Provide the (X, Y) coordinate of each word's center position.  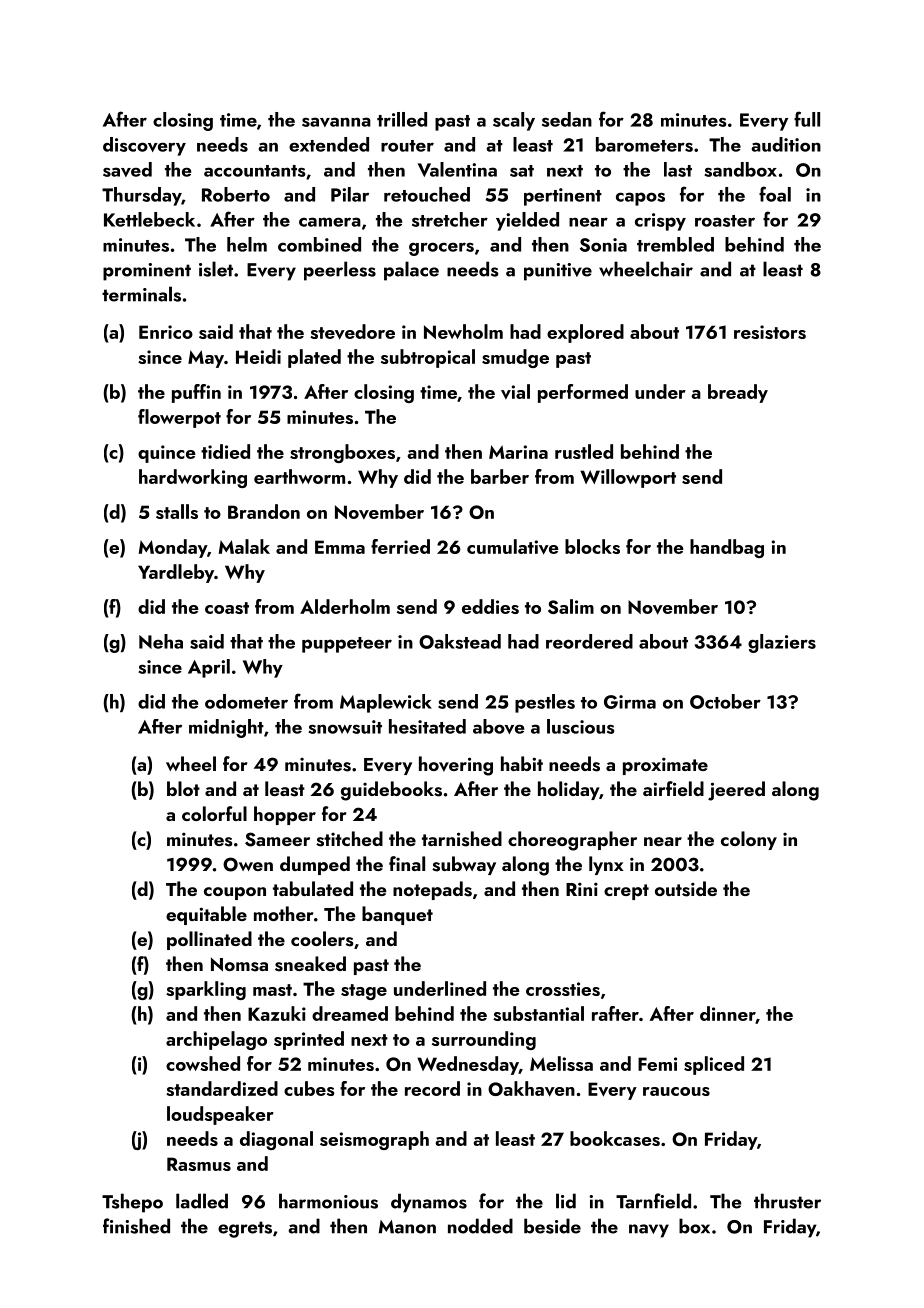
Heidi (258, 356)
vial (515, 391)
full (807, 119)
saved (127, 169)
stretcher (450, 219)
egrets (245, 1229)
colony (749, 840)
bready (738, 393)
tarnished (462, 839)
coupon (235, 893)
